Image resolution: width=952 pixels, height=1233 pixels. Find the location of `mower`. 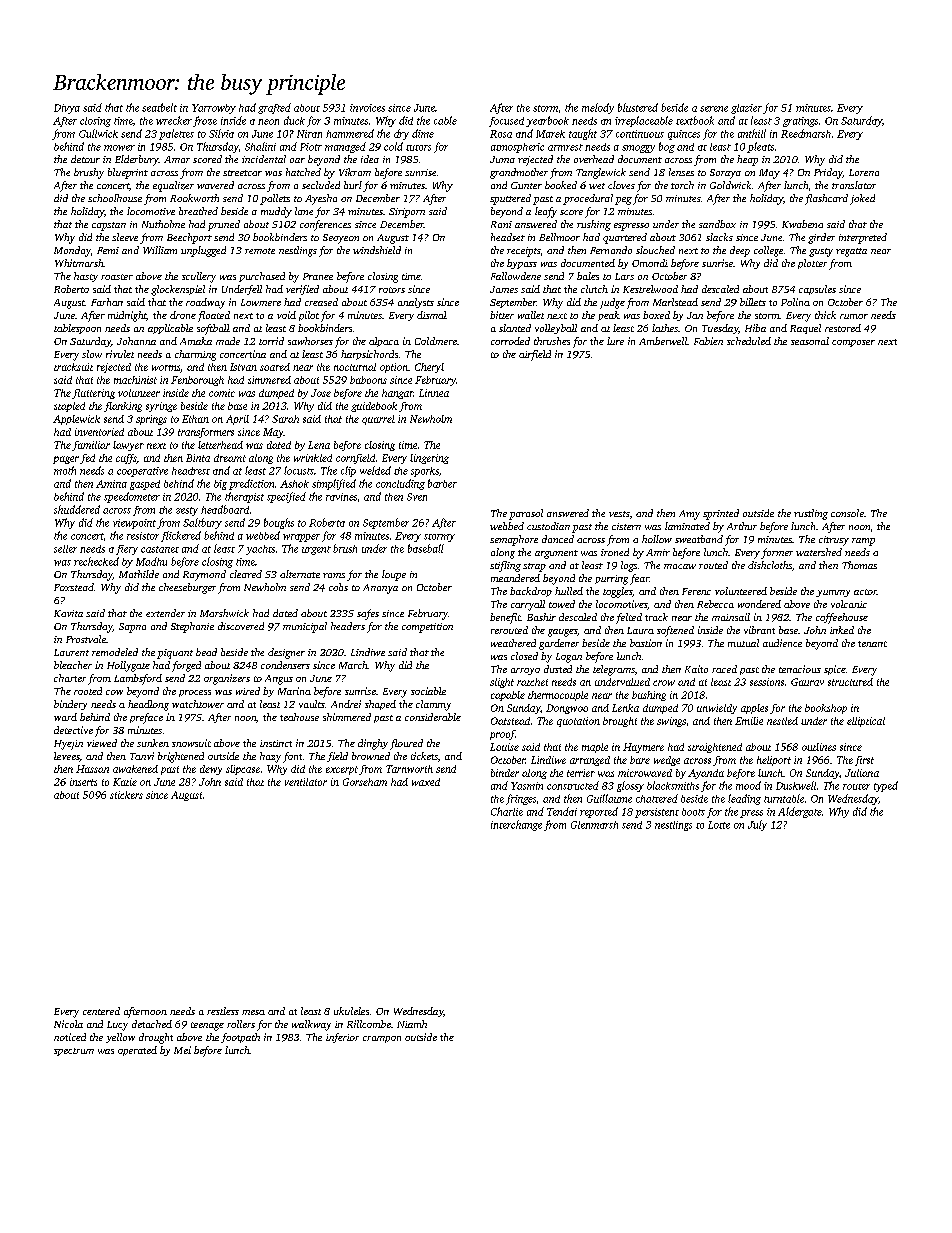

mower is located at coordinates (119, 148).
